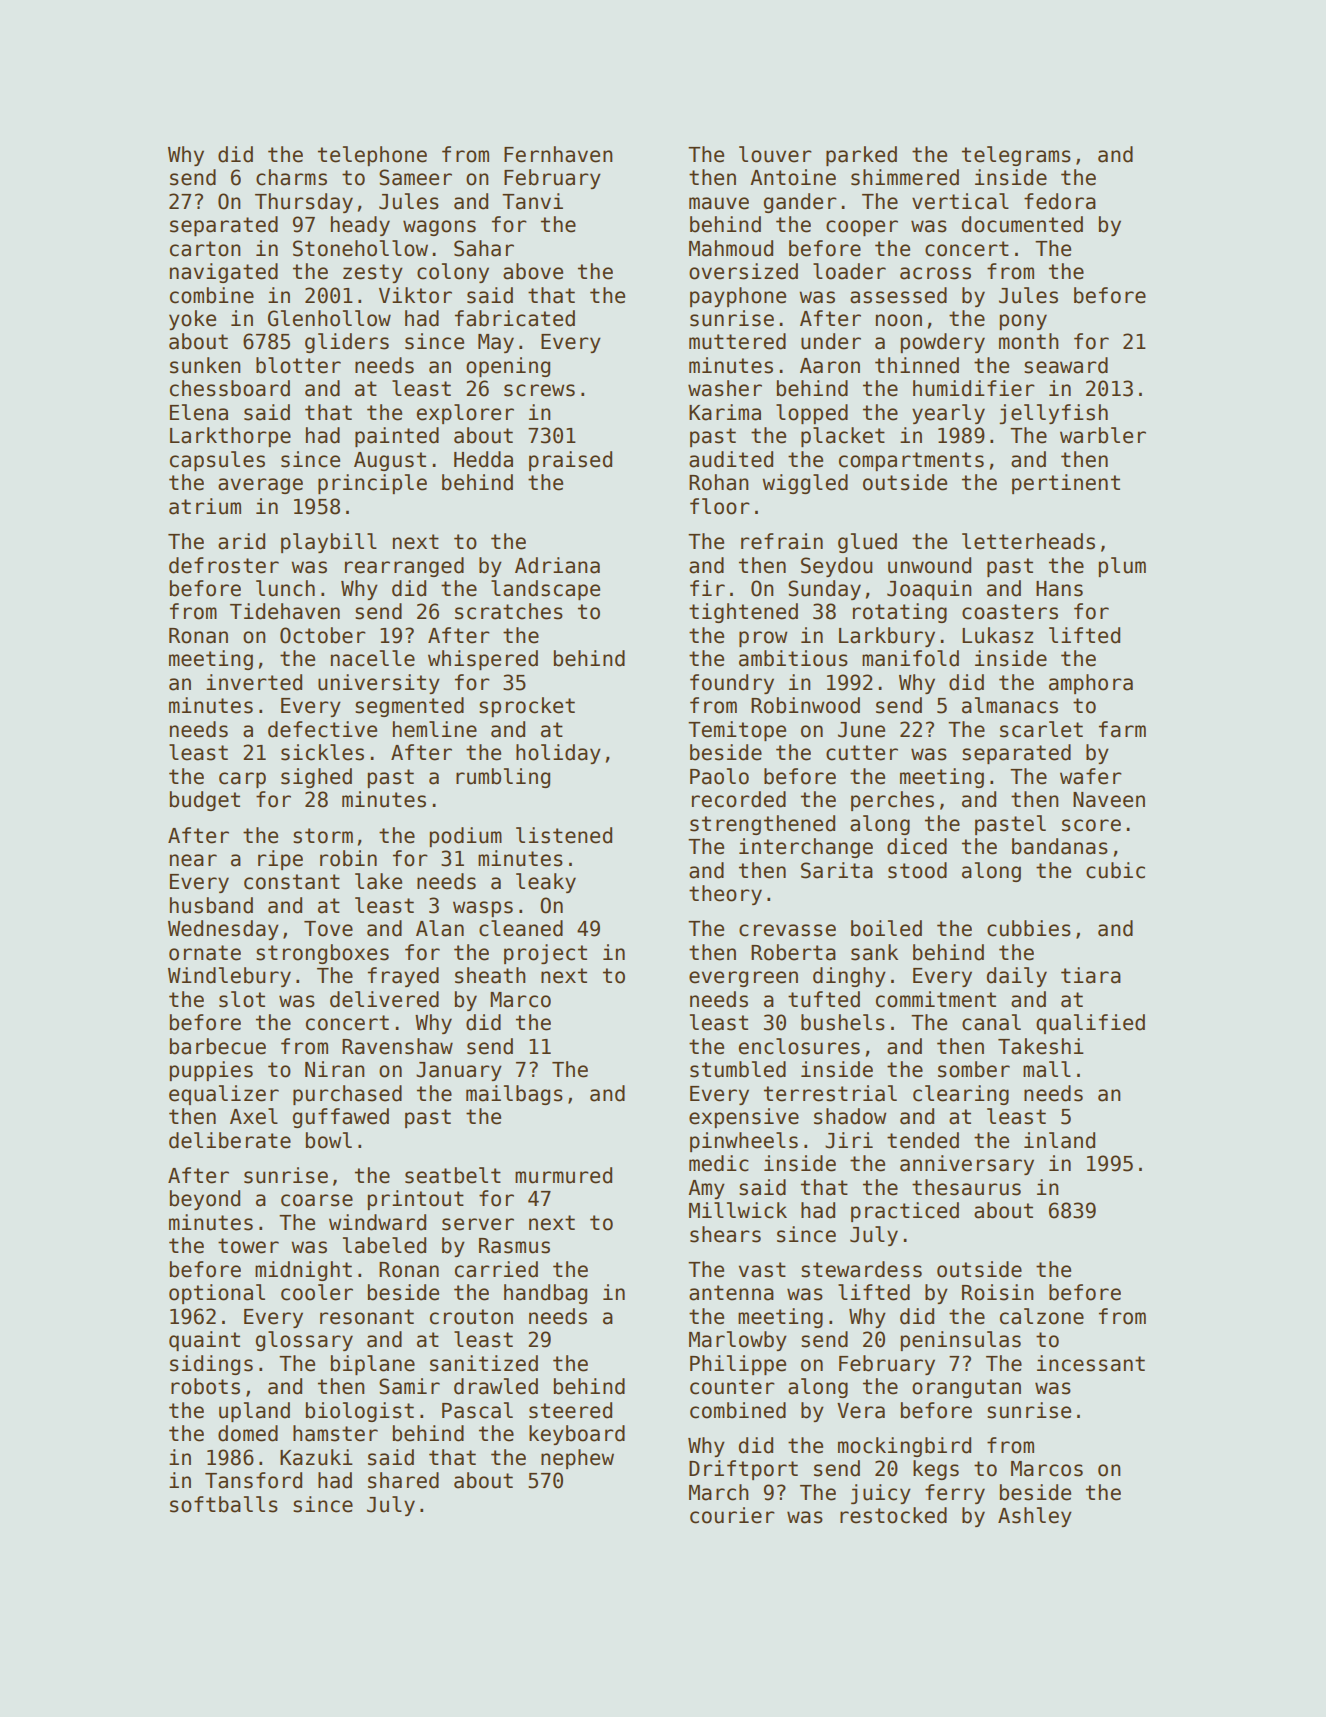  I want to click on Thursday, so click(304, 203).
